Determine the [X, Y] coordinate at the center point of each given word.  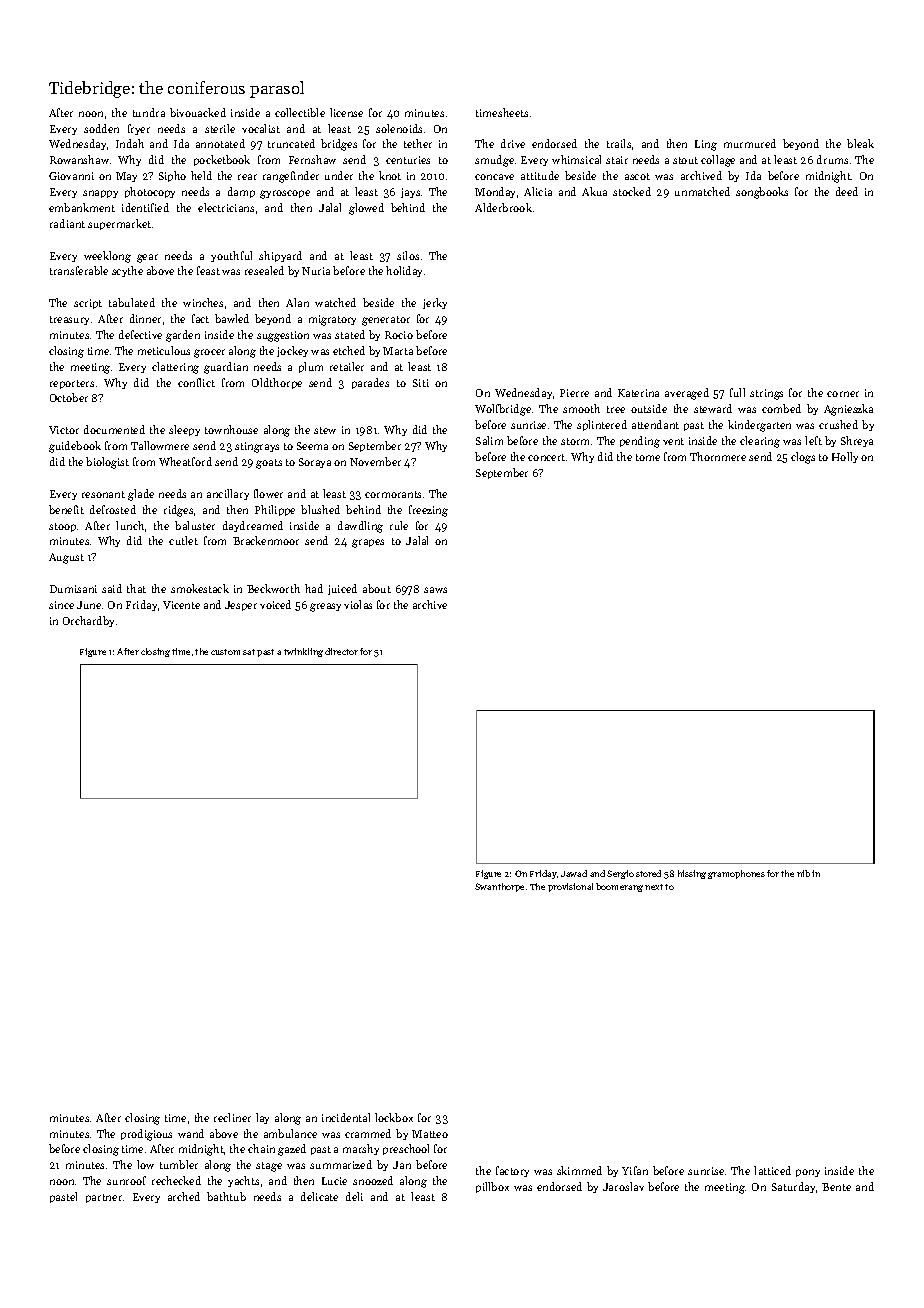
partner [104, 1198]
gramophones [736, 874]
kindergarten [759, 426]
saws [435, 590]
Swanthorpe [499, 887]
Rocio [399, 335]
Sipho [172, 176]
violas [358, 604]
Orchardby [88, 621]
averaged [687, 394]
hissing [692, 874]
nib [803, 873]
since [61, 605]
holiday [404, 271]
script [88, 304]
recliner [232, 1117]
